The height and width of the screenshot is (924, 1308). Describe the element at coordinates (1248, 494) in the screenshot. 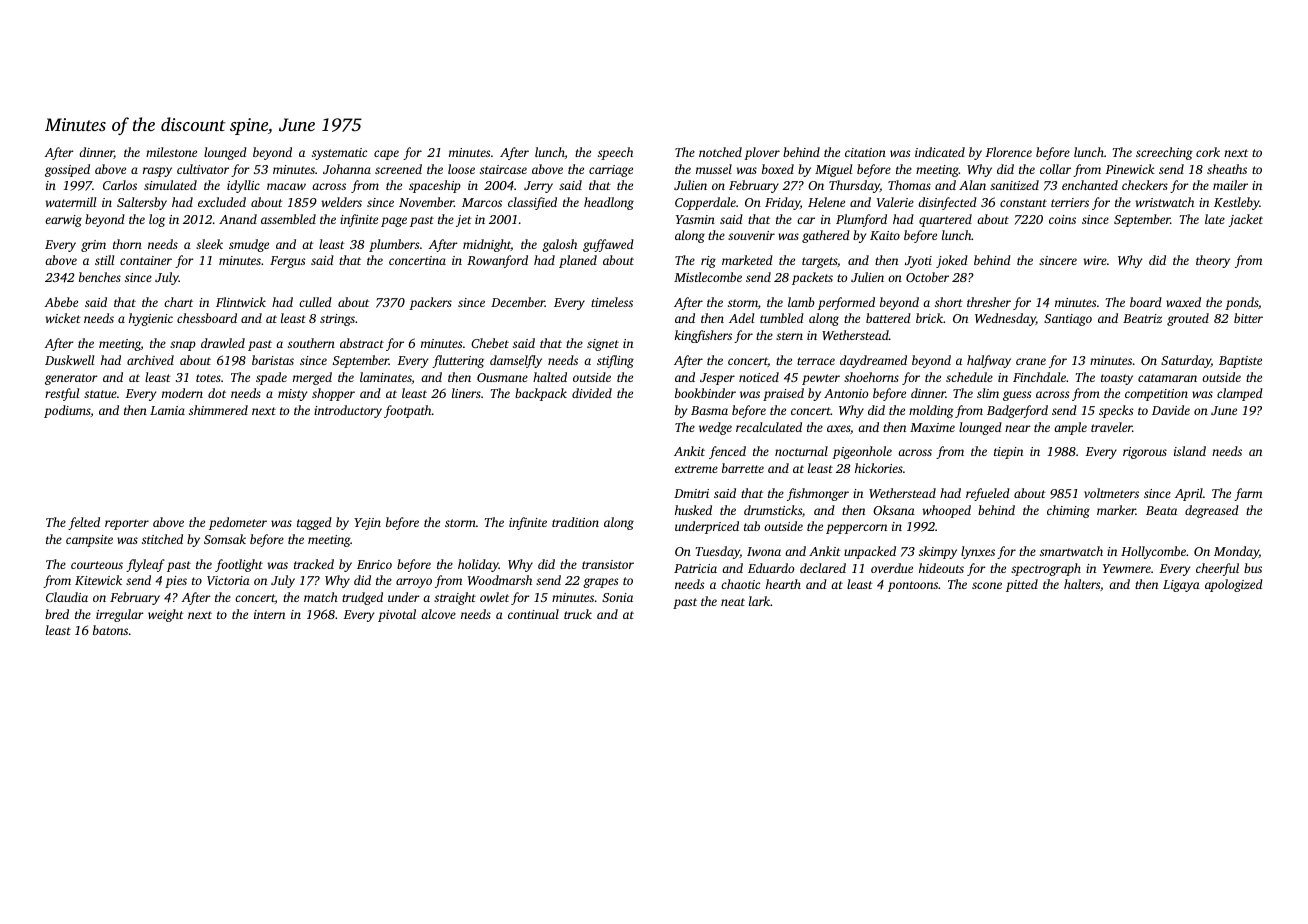

I see `farm` at that location.
